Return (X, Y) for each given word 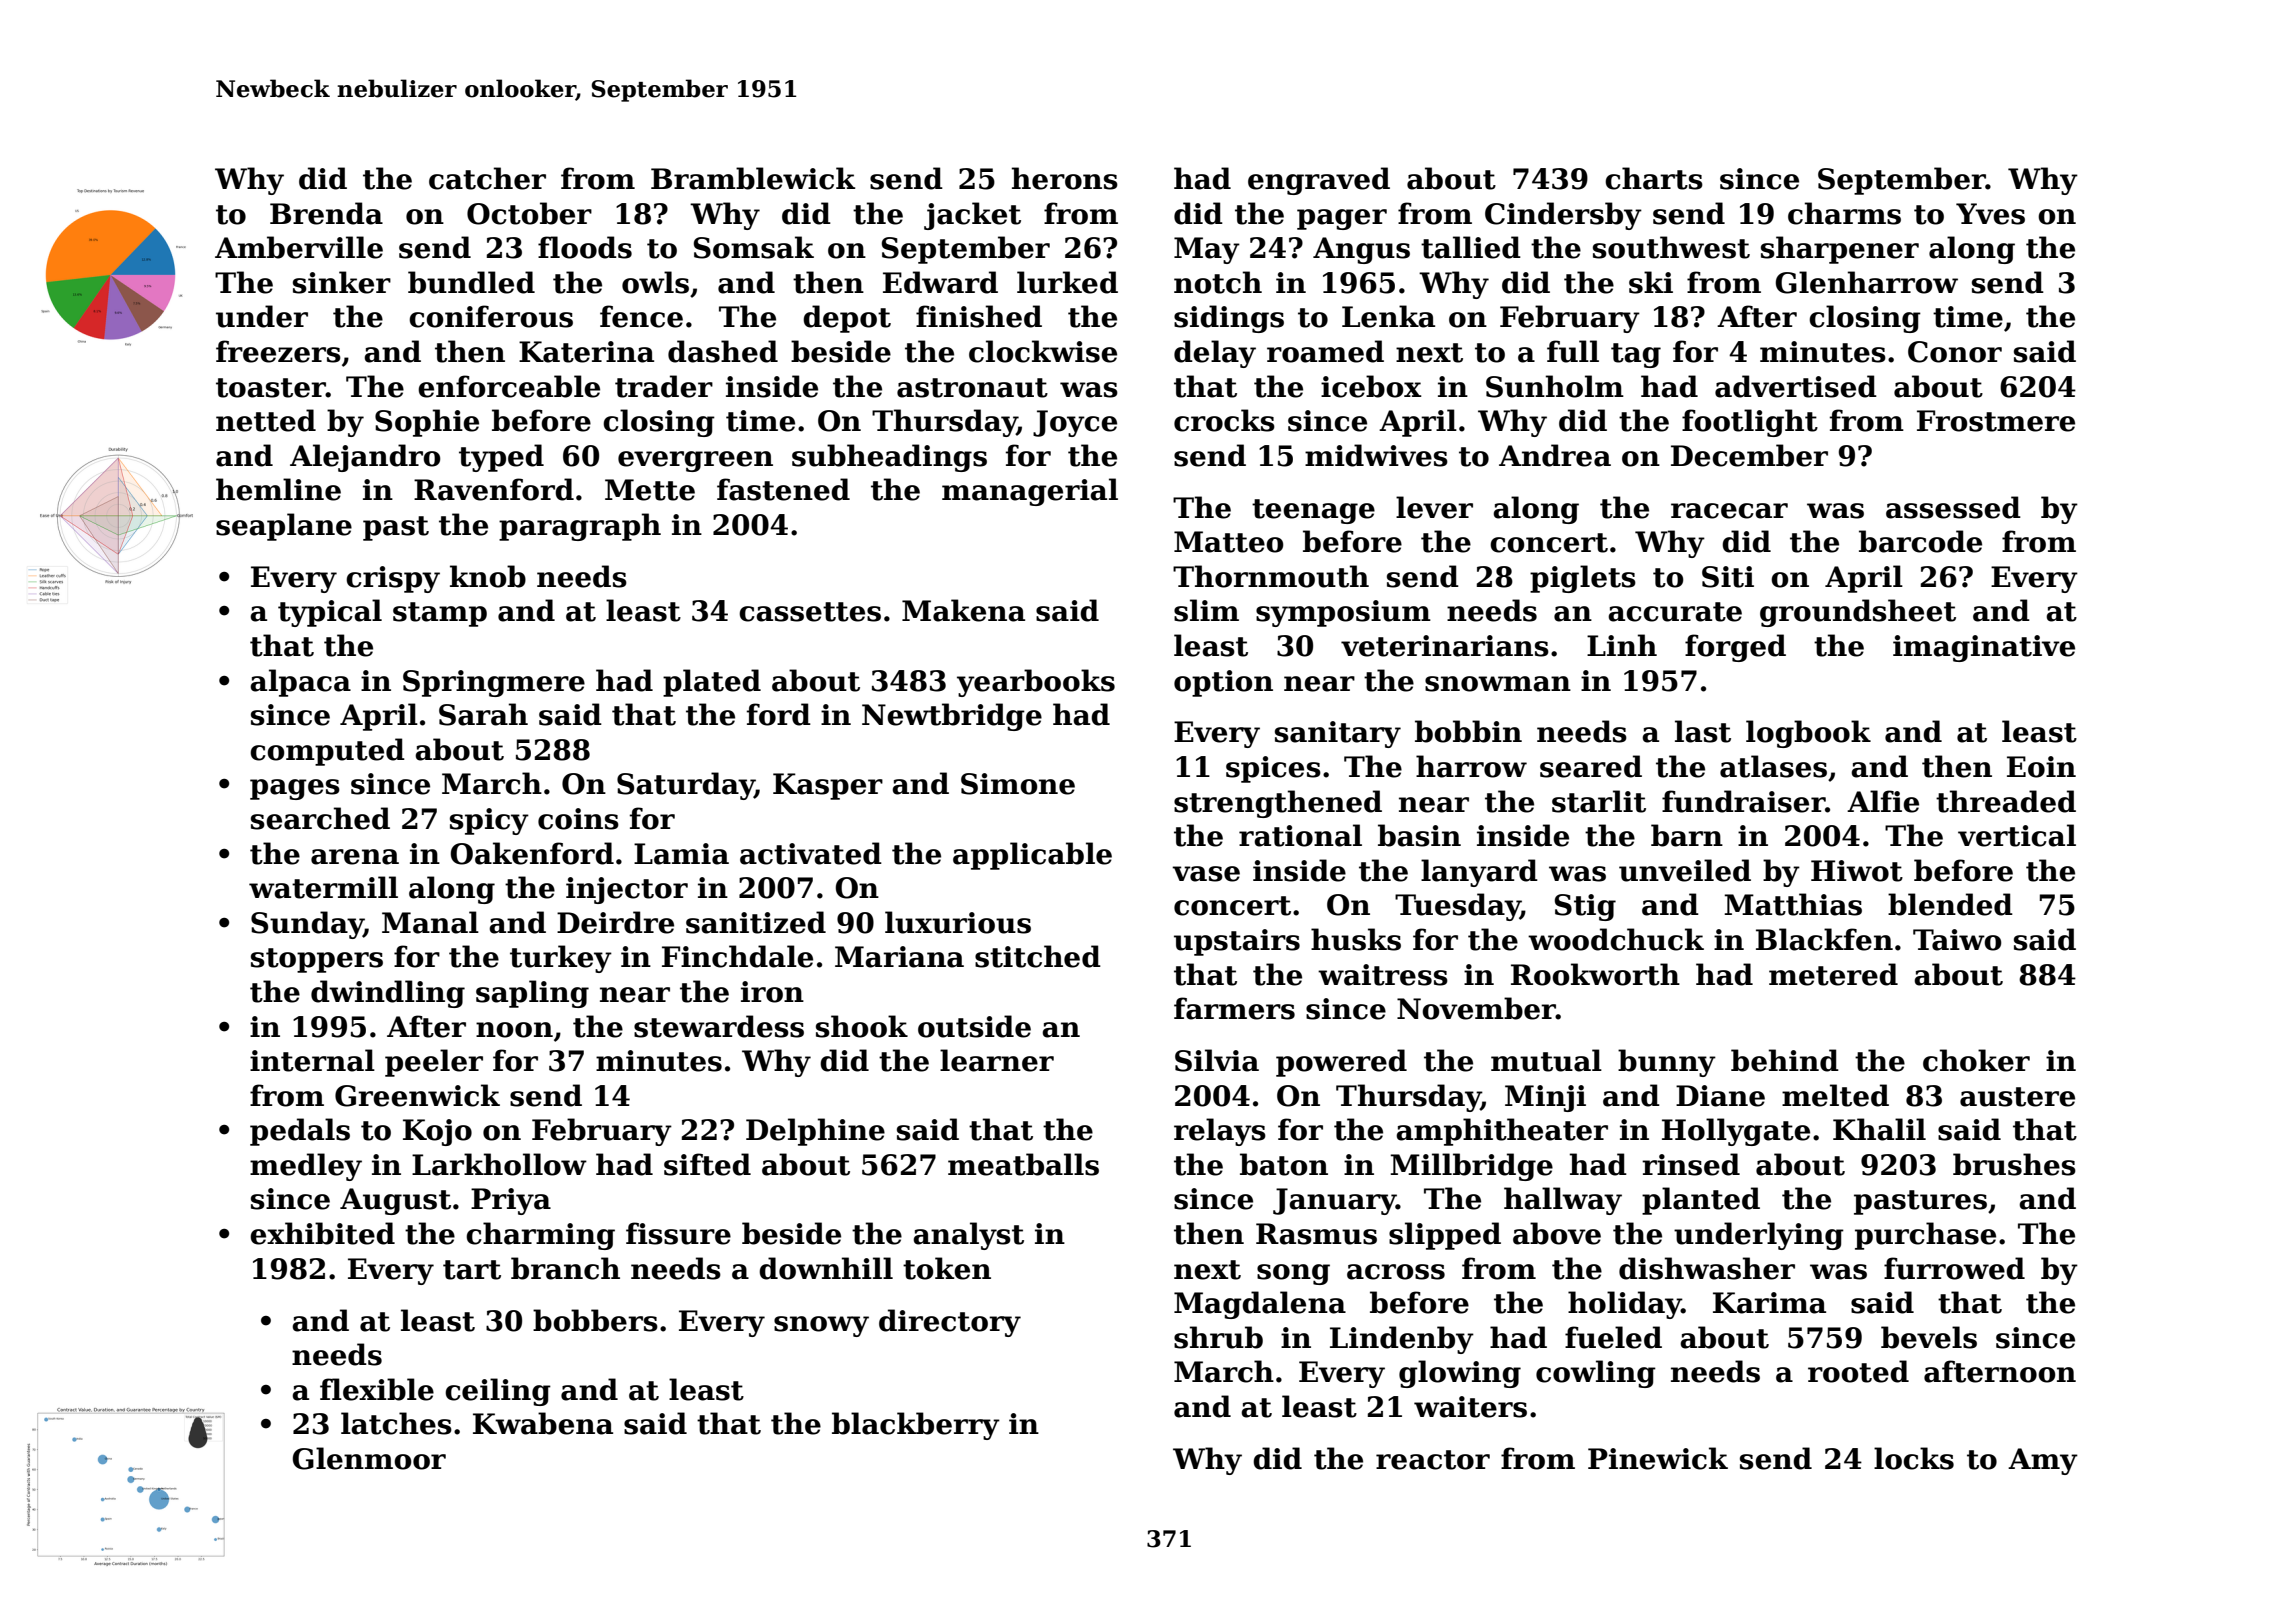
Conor (1955, 352)
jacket (972, 216)
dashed (723, 351)
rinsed (1691, 1164)
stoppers (317, 960)
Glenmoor (369, 1458)
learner (997, 1060)
